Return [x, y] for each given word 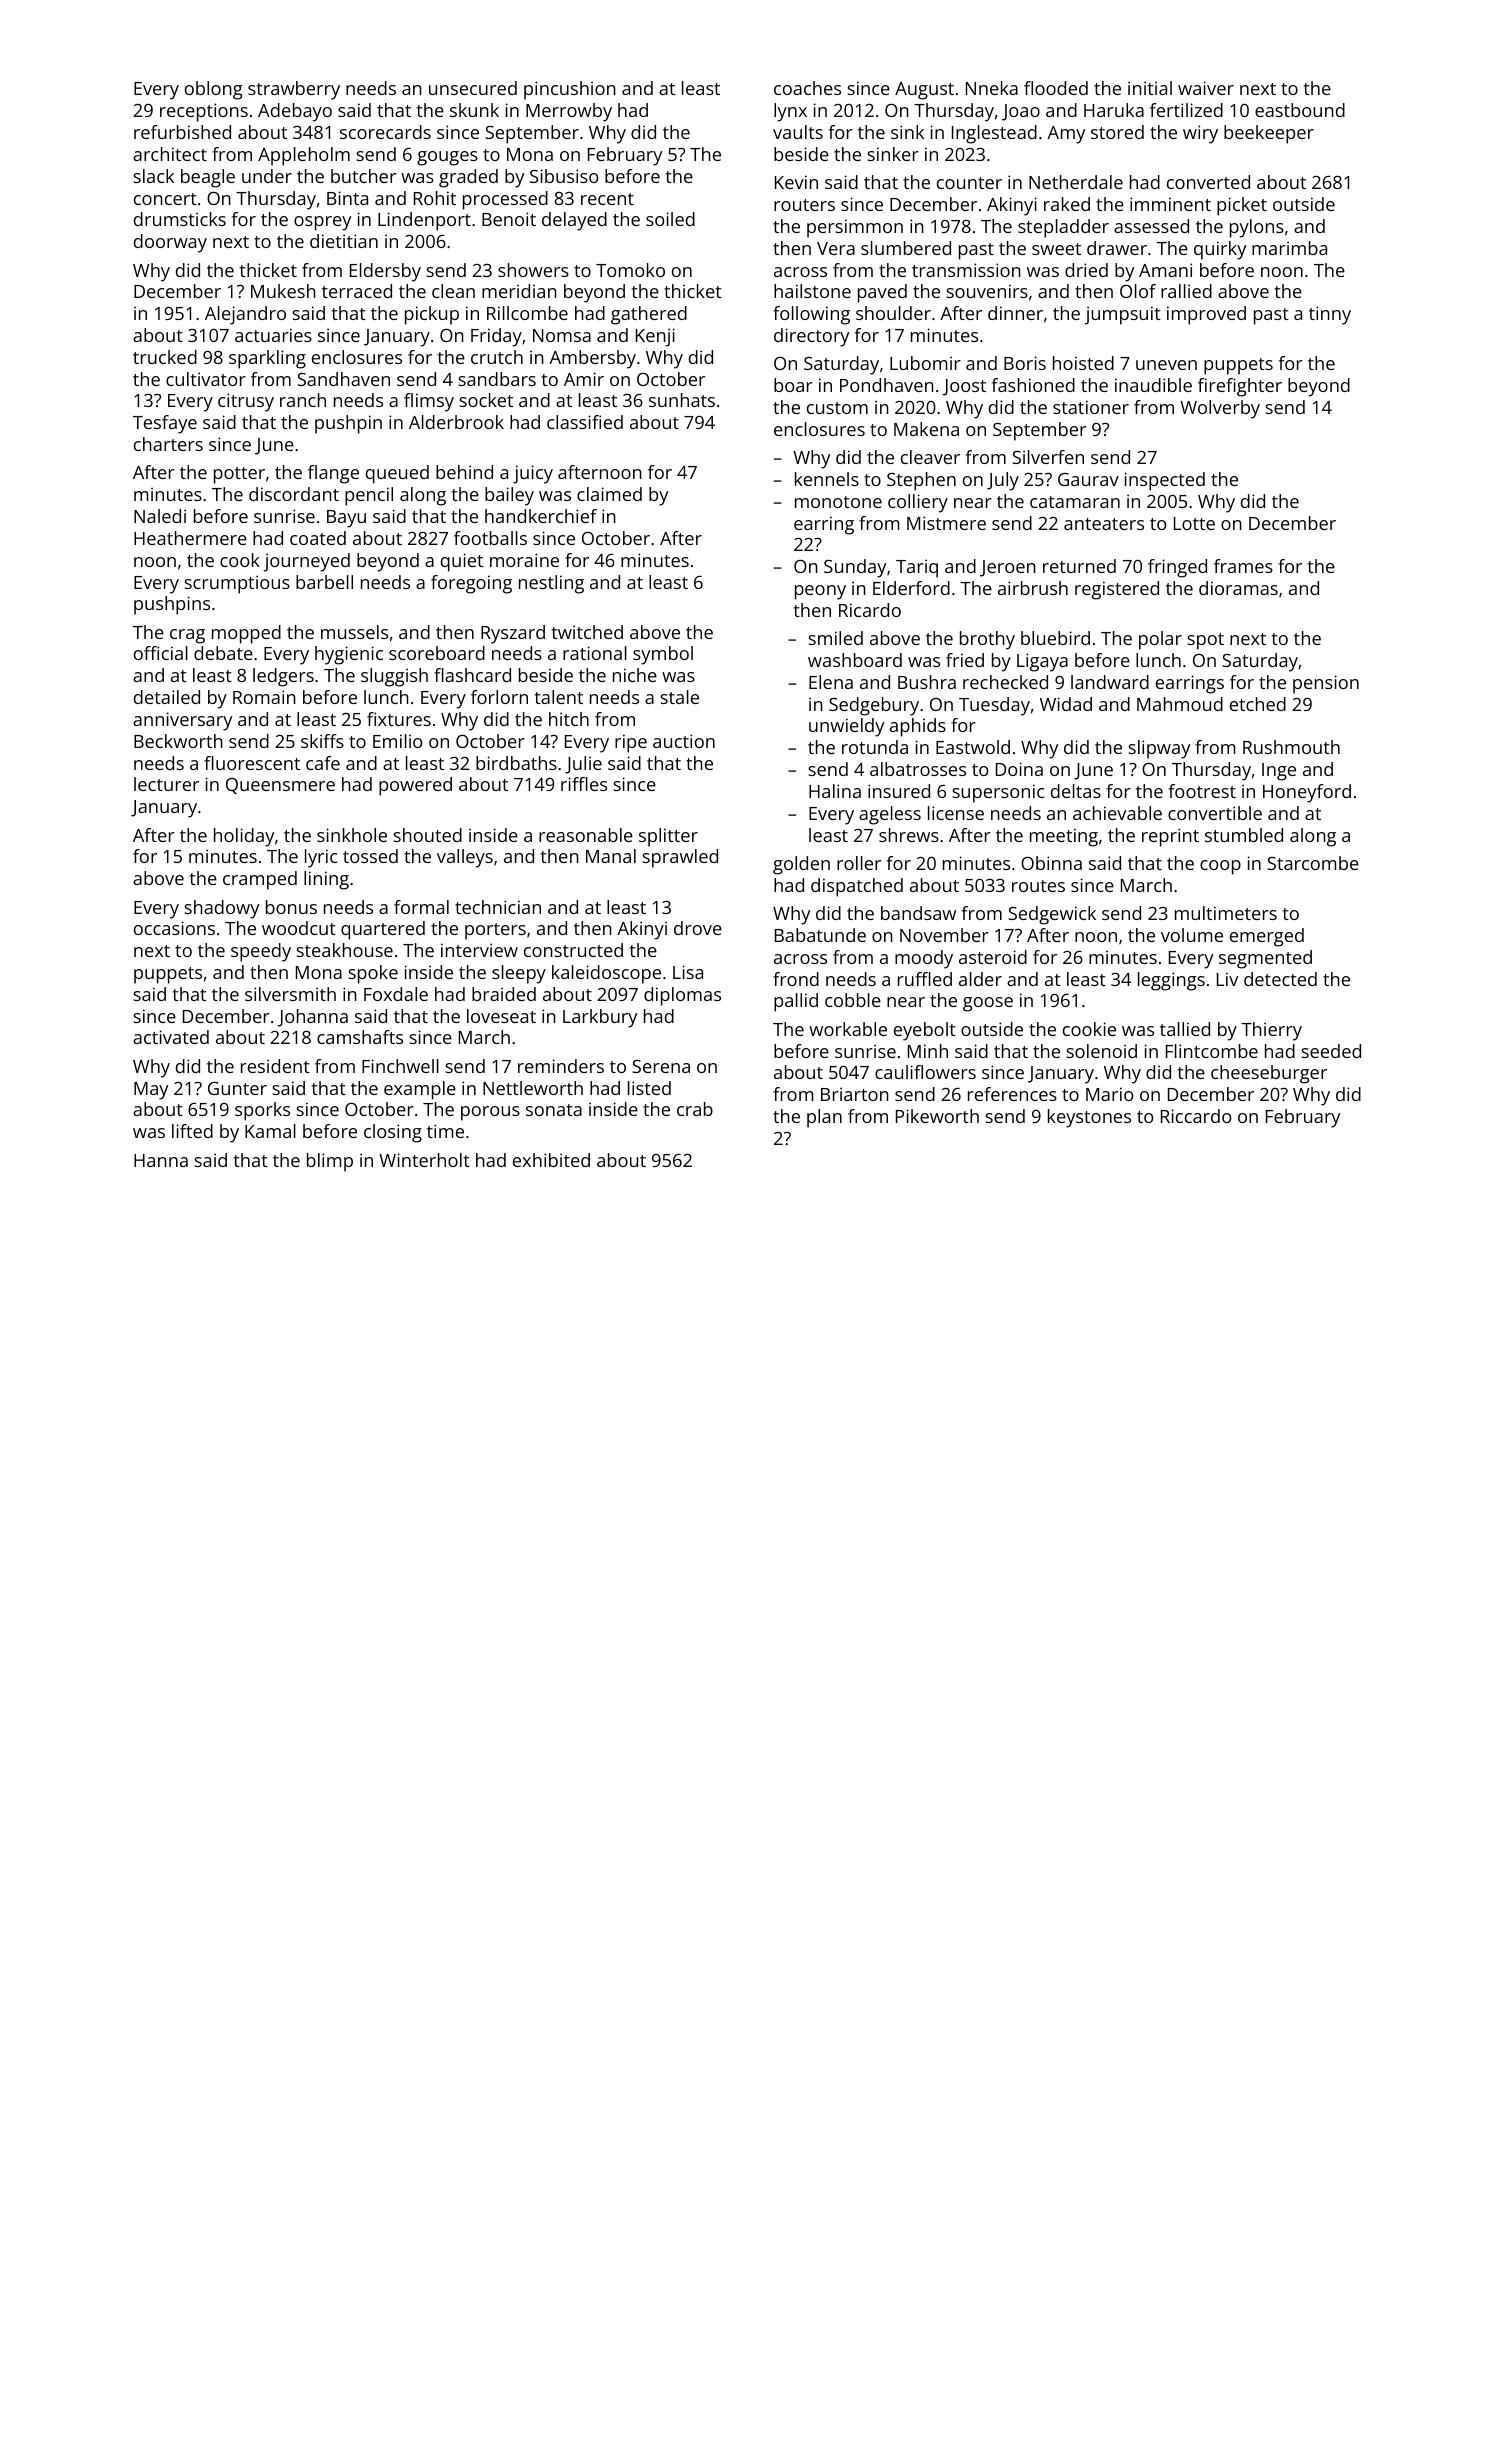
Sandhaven [343, 379]
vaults [798, 132]
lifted [192, 1131]
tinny [1330, 315]
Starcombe [1313, 863]
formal [421, 907]
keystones [1089, 1118]
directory [811, 337]
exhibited [551, 1160]
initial [1150, 88]
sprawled [680, 858]
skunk [474, 110]
